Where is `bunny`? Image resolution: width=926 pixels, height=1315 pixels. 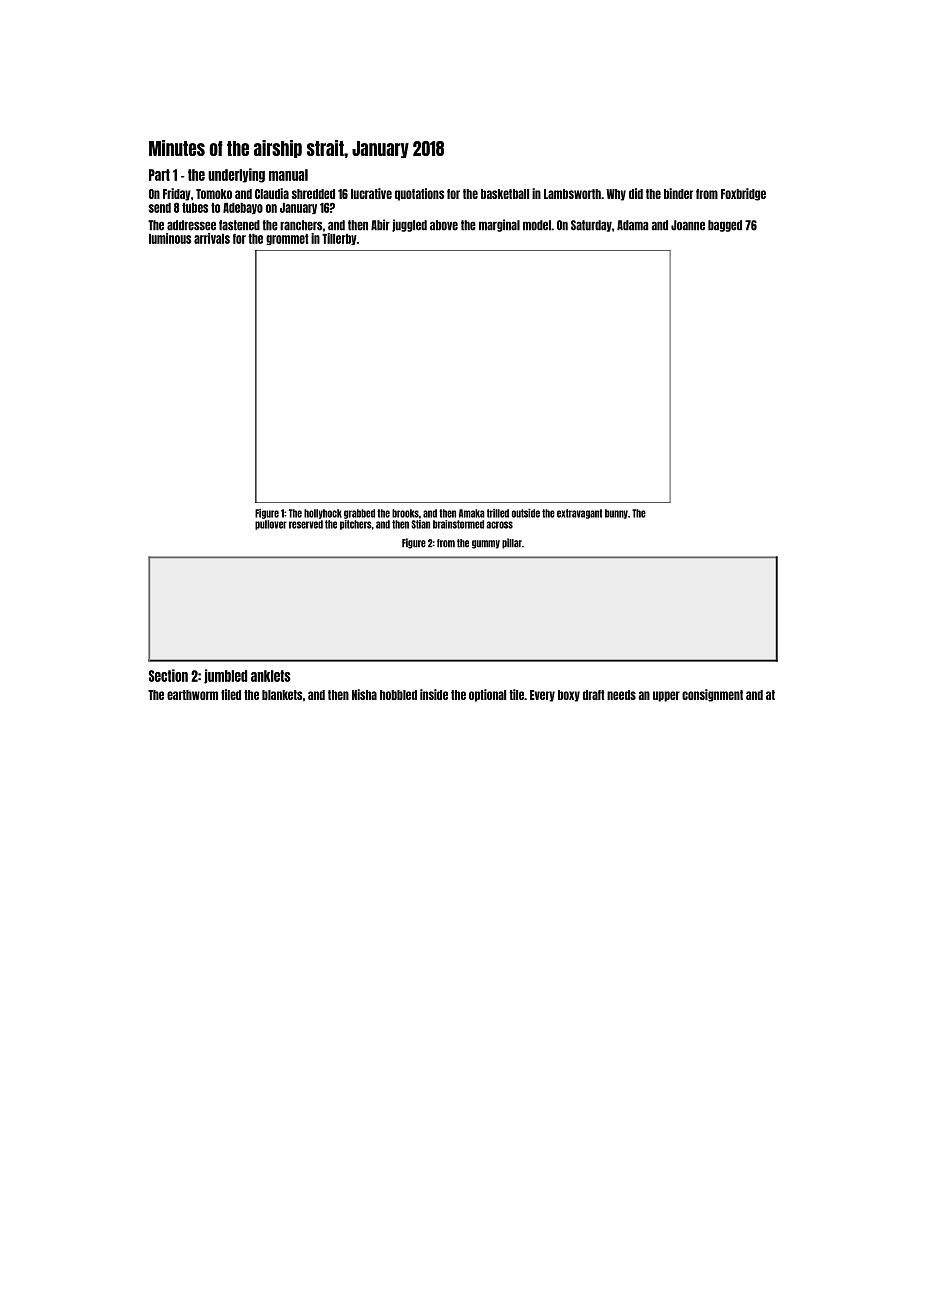 bunny is located at coordinates (616, 514).
